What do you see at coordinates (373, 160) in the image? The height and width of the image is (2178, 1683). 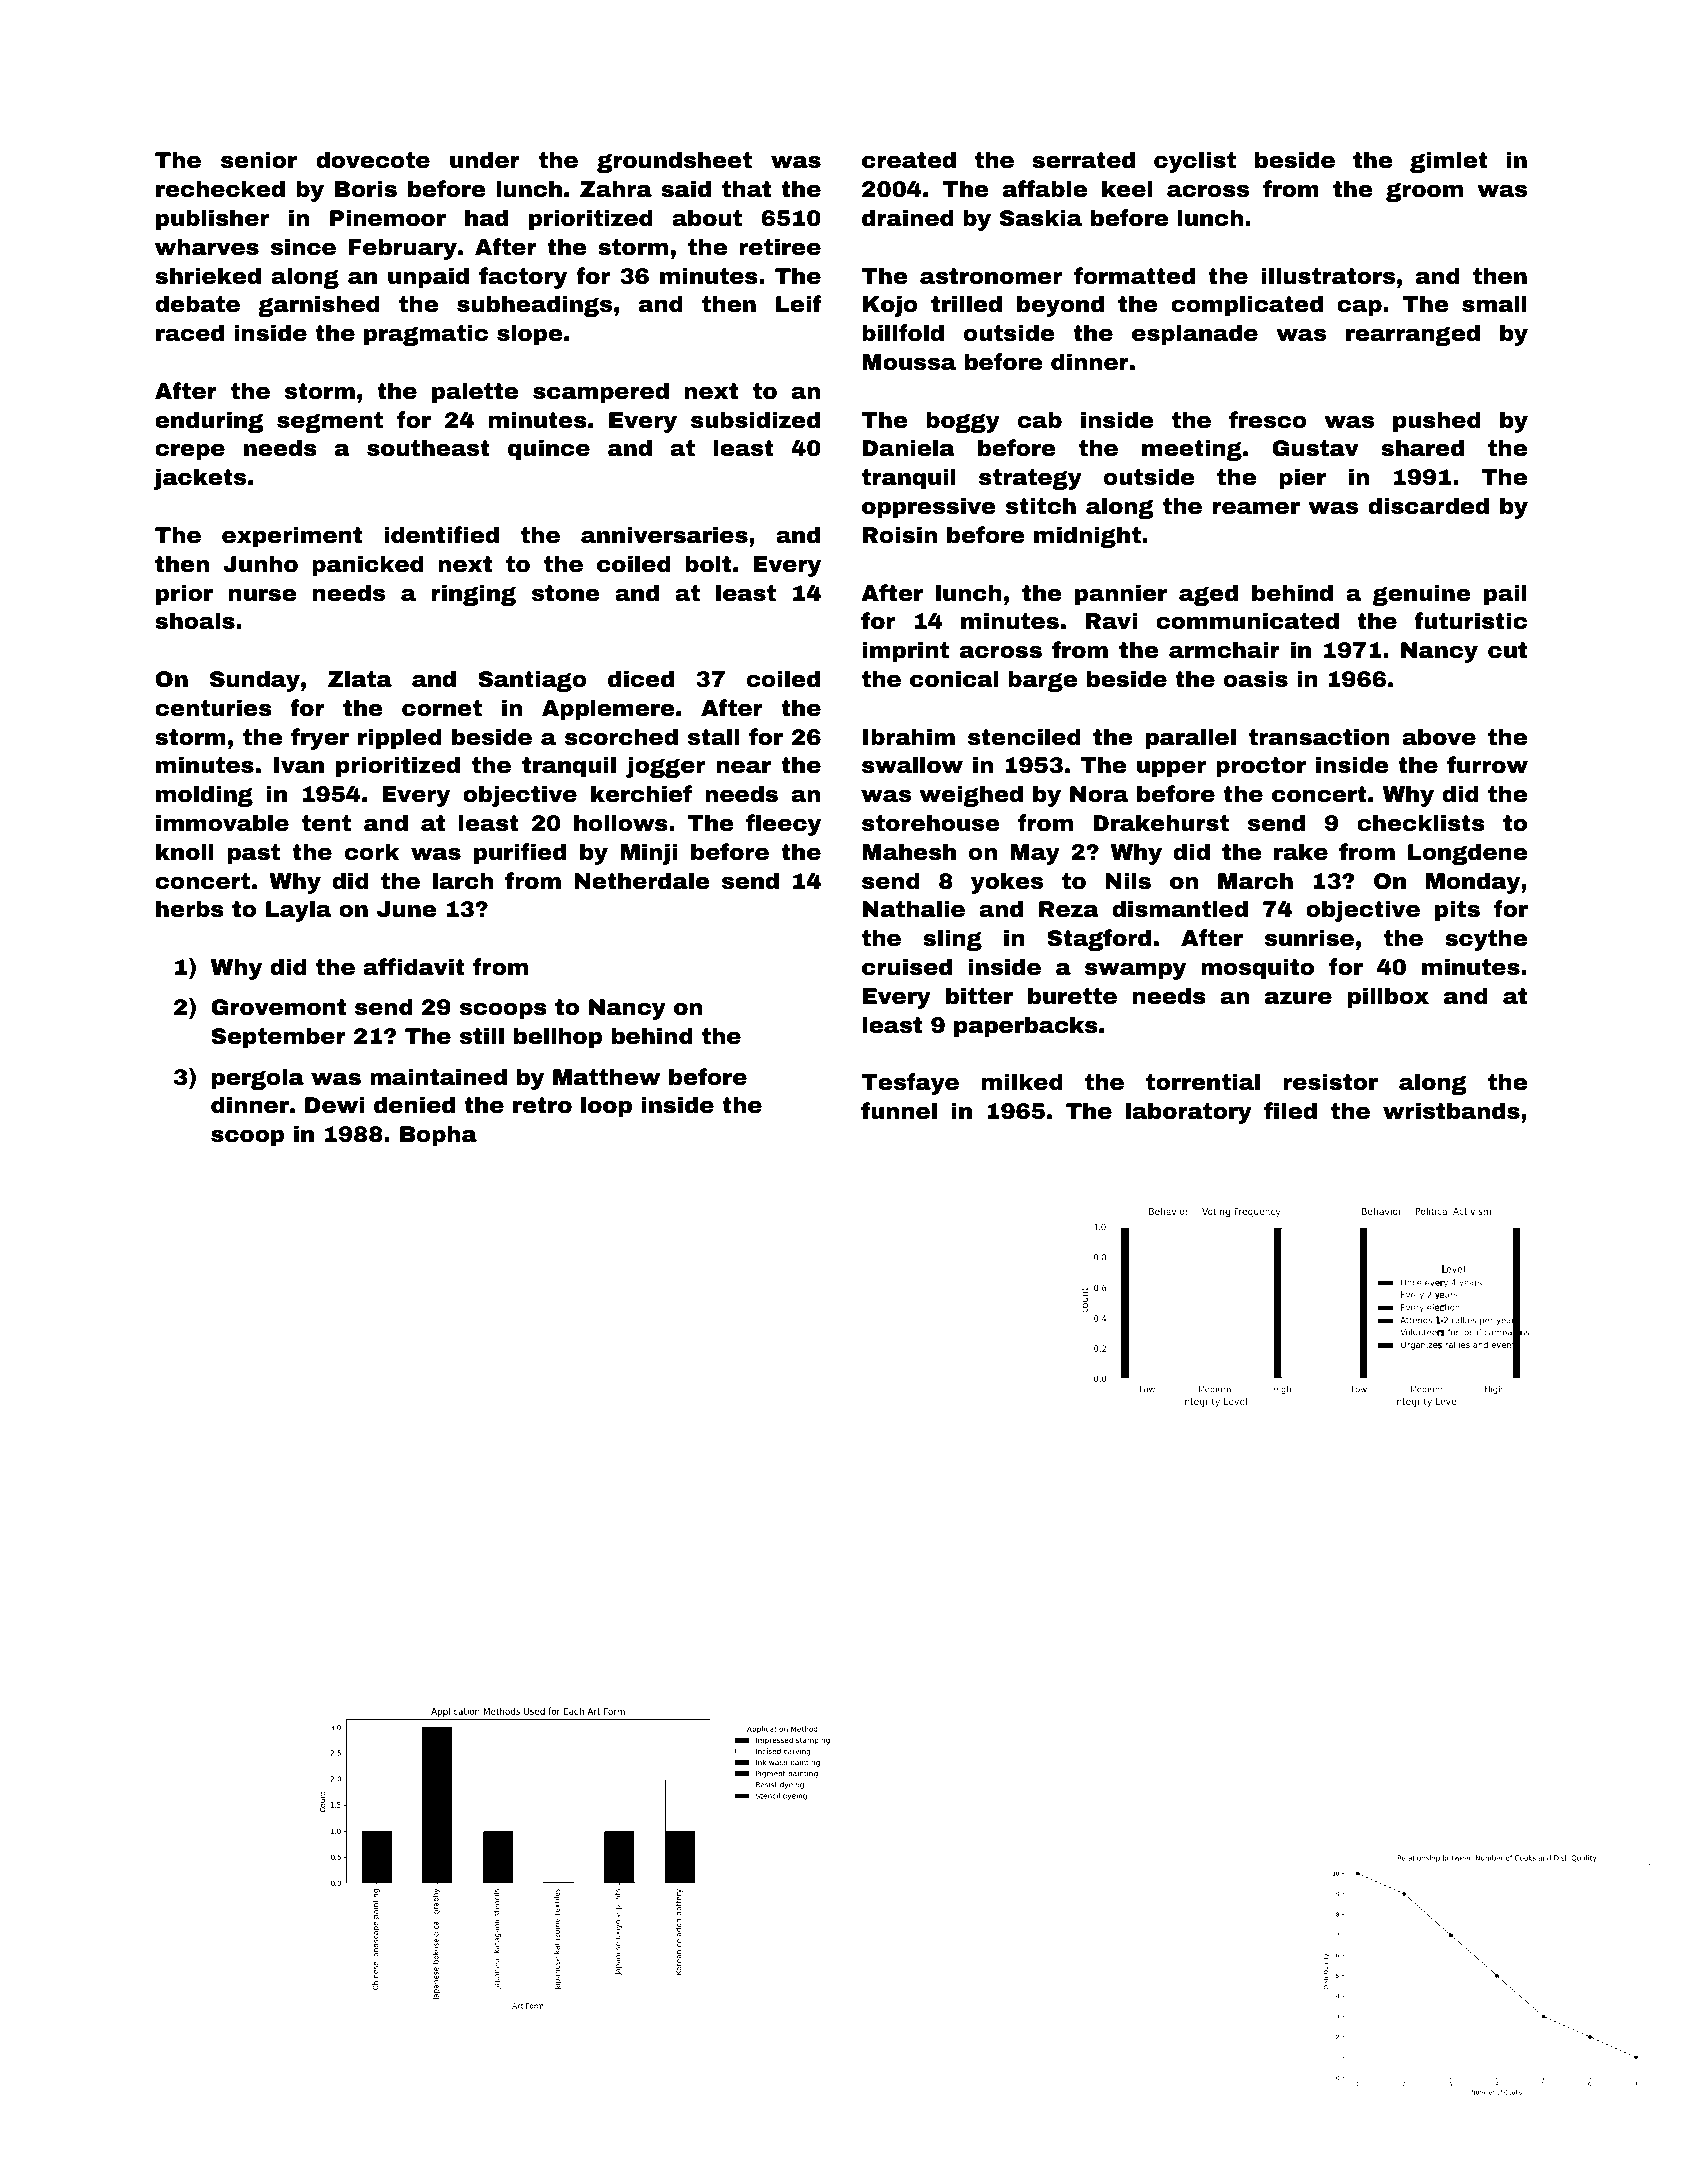 I see `dovecote` at bounding box center [373, 160].
